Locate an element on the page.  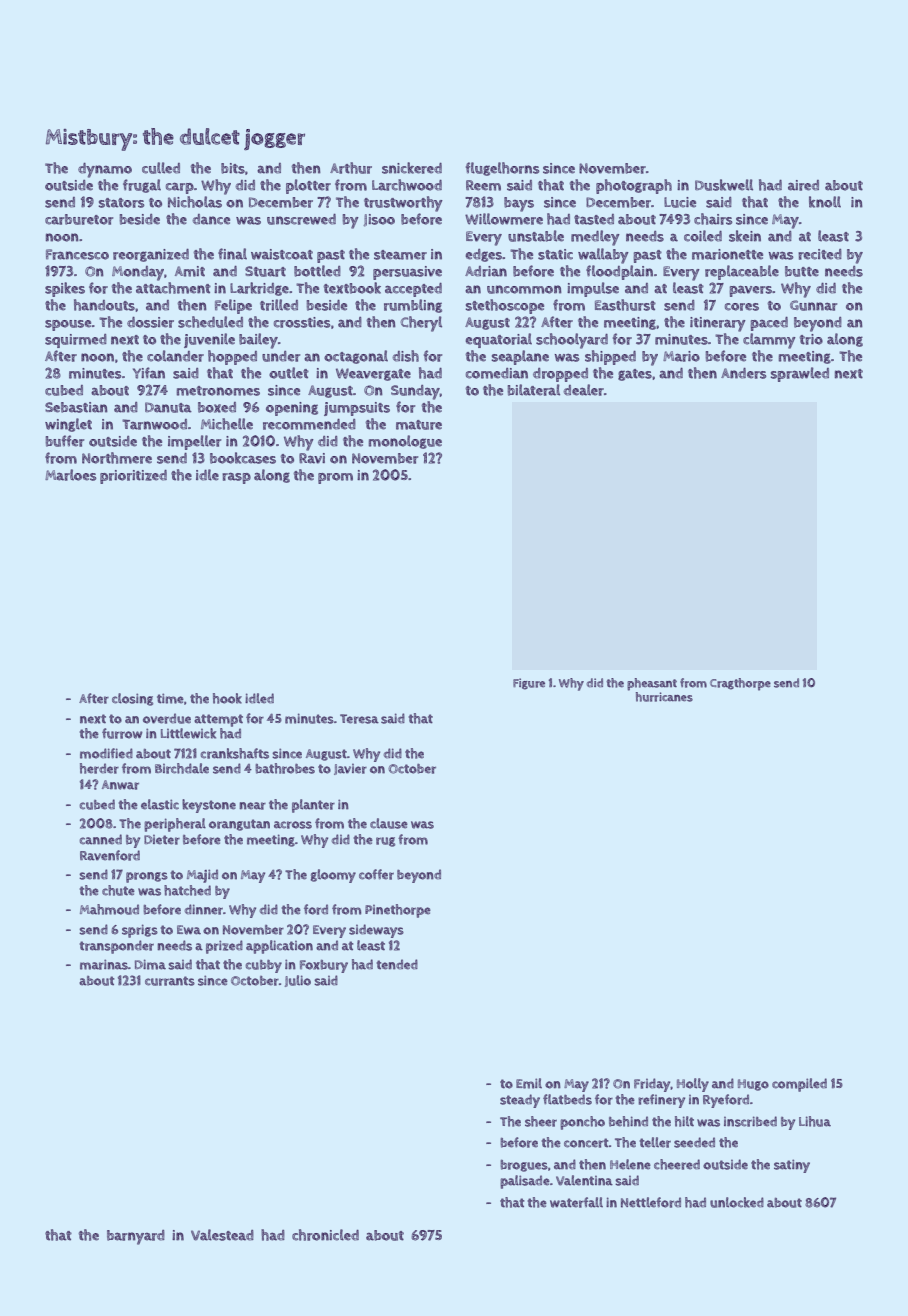
monologue is located at coordinates (405, 442).
